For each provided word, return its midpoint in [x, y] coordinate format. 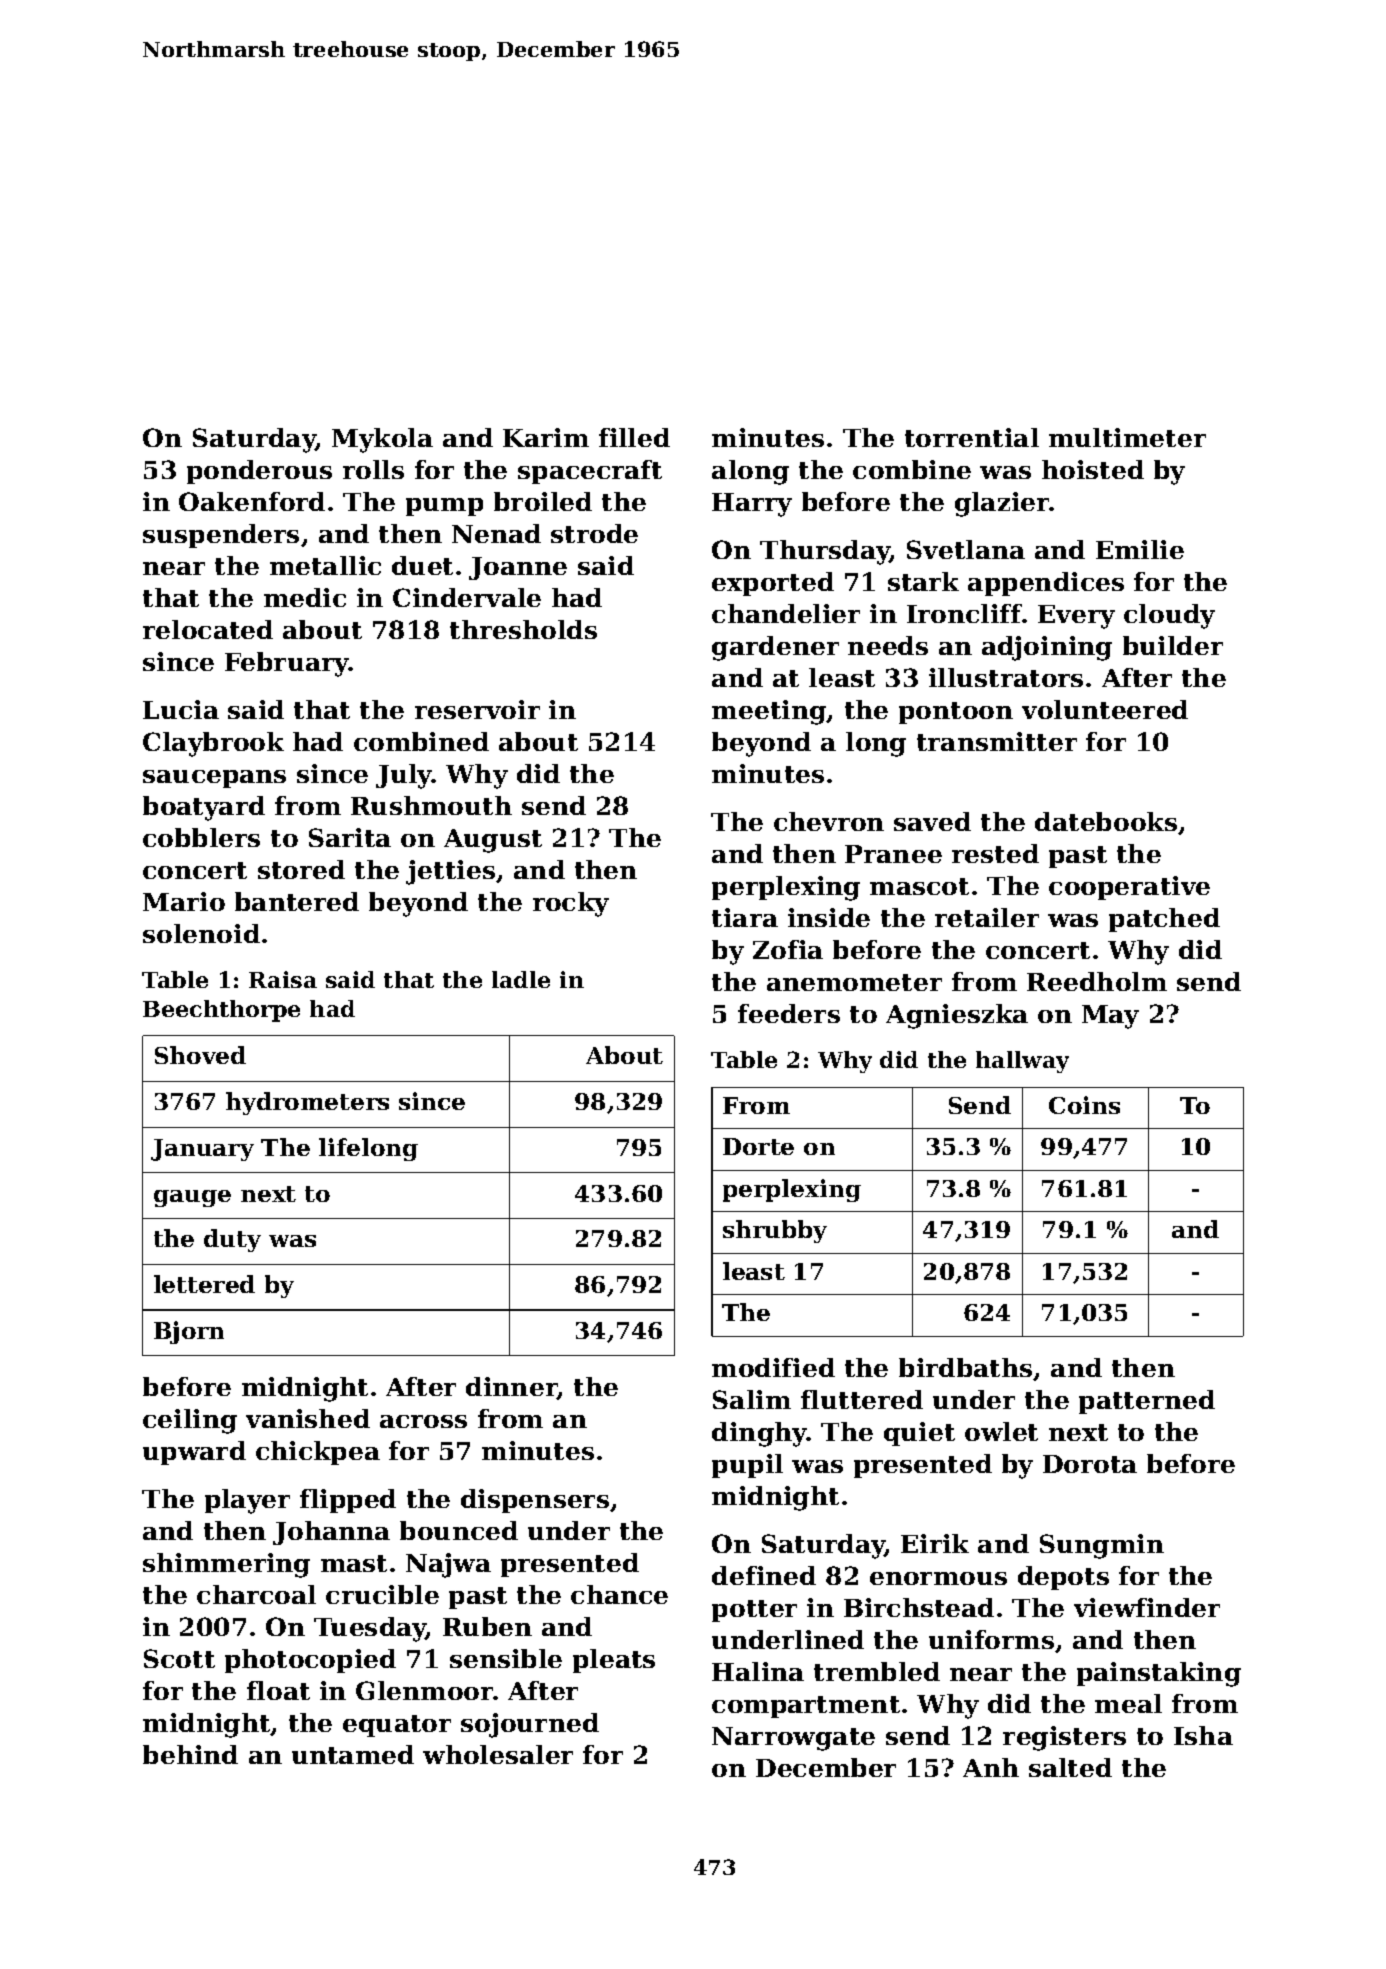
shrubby [775, 1231]
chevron [829, 821]
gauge [192, 1198]
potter [754, 1611]
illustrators [1006, 677]
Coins [1084, 1105]
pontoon [956, 713]
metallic [325, 565]
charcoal [256, 1594]
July [404, 776]
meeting [769, 712]
